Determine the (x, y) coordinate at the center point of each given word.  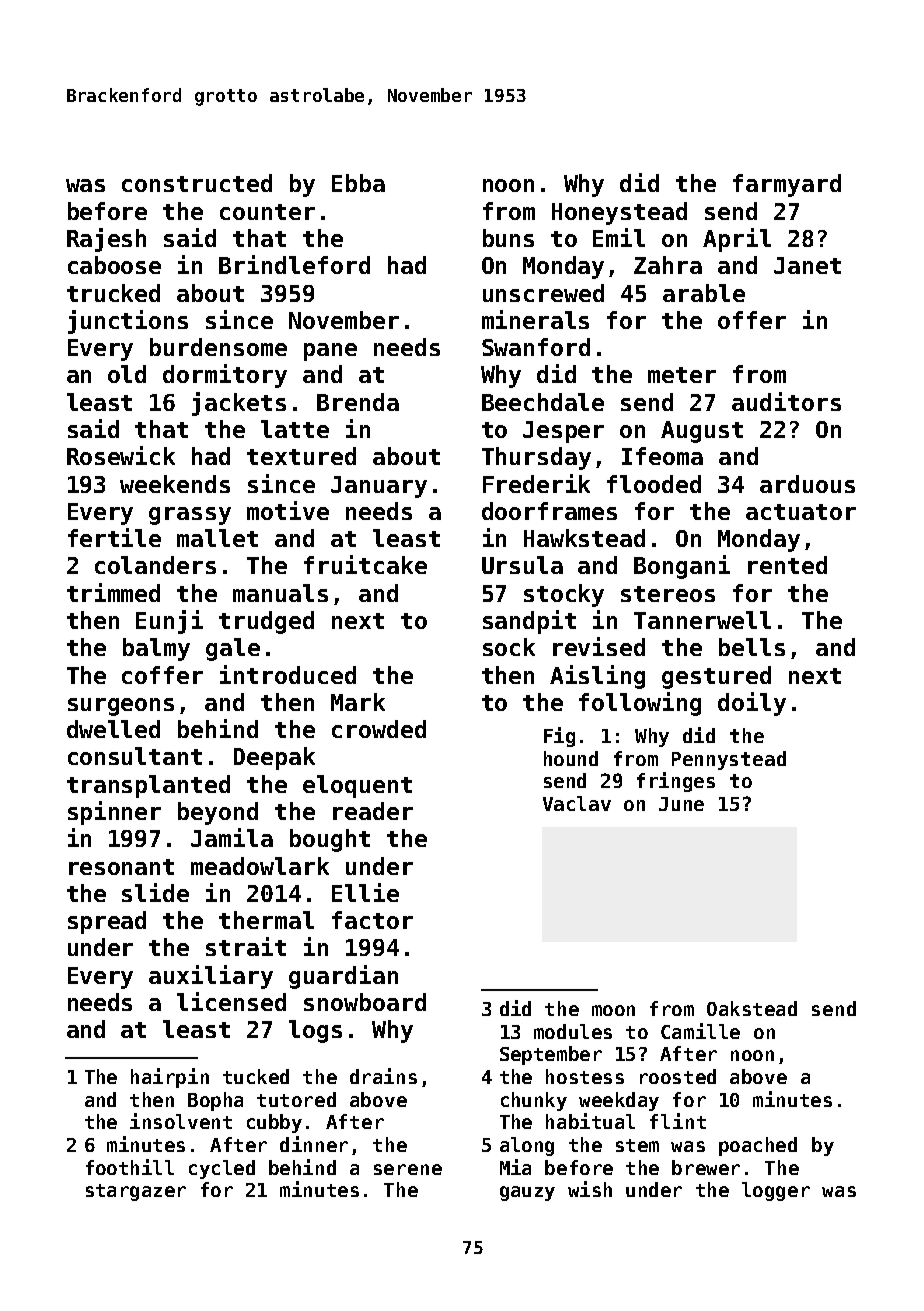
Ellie (365, 892)
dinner (314, 1144)
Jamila (232, 837)
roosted (678, 1076)
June (681, 804)
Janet (807, 265)
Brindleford (294, 264)
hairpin (170, 1078)
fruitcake (365, 564)
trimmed (113, 592)
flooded (654, 484)
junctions (128, 322)
